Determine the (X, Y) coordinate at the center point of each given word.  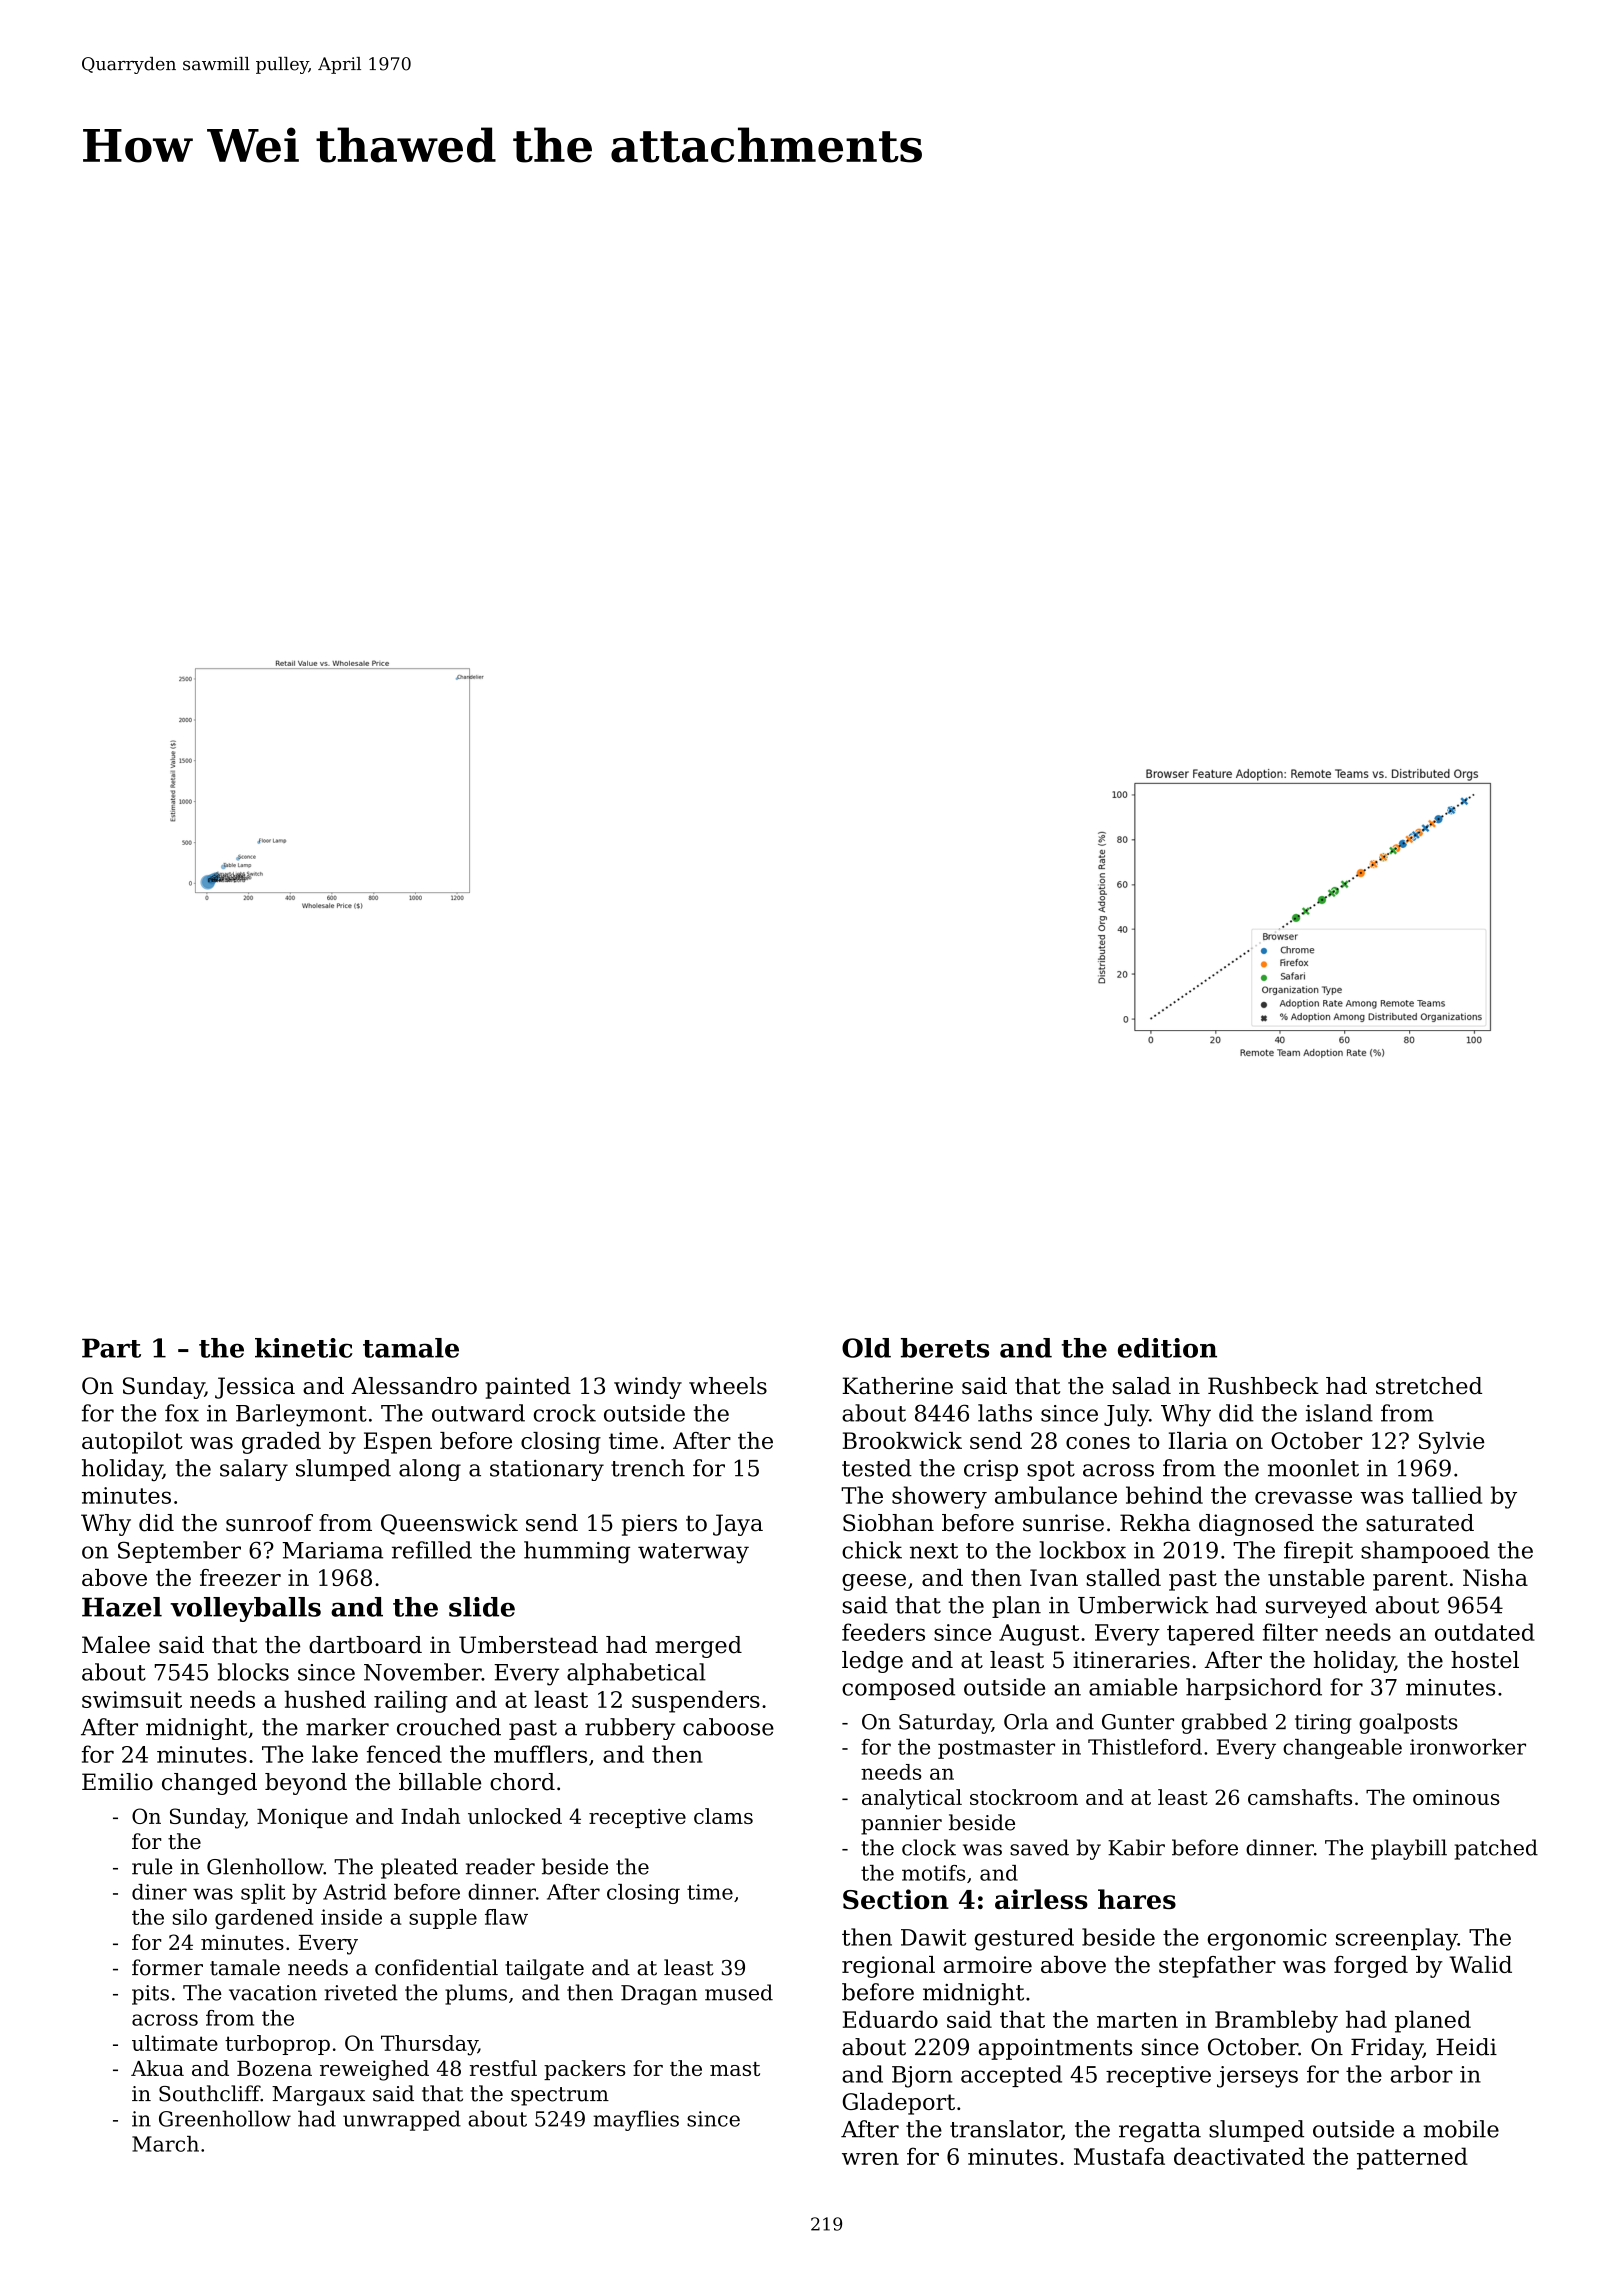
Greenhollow (225, 2118)
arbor (1422, 2074)
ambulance (1056, 1495)
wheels (728, 1386)
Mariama (332, 1550)
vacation (273, 1993)
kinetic (303, 1348)
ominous (1456, 1797)
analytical (912, 1799)
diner (159, 1892)
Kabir (1136, 1847)
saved (1039, 1847)
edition (1167, 1348)
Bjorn (922, 2077)
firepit (1318, 1552)
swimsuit (132, 1699)
